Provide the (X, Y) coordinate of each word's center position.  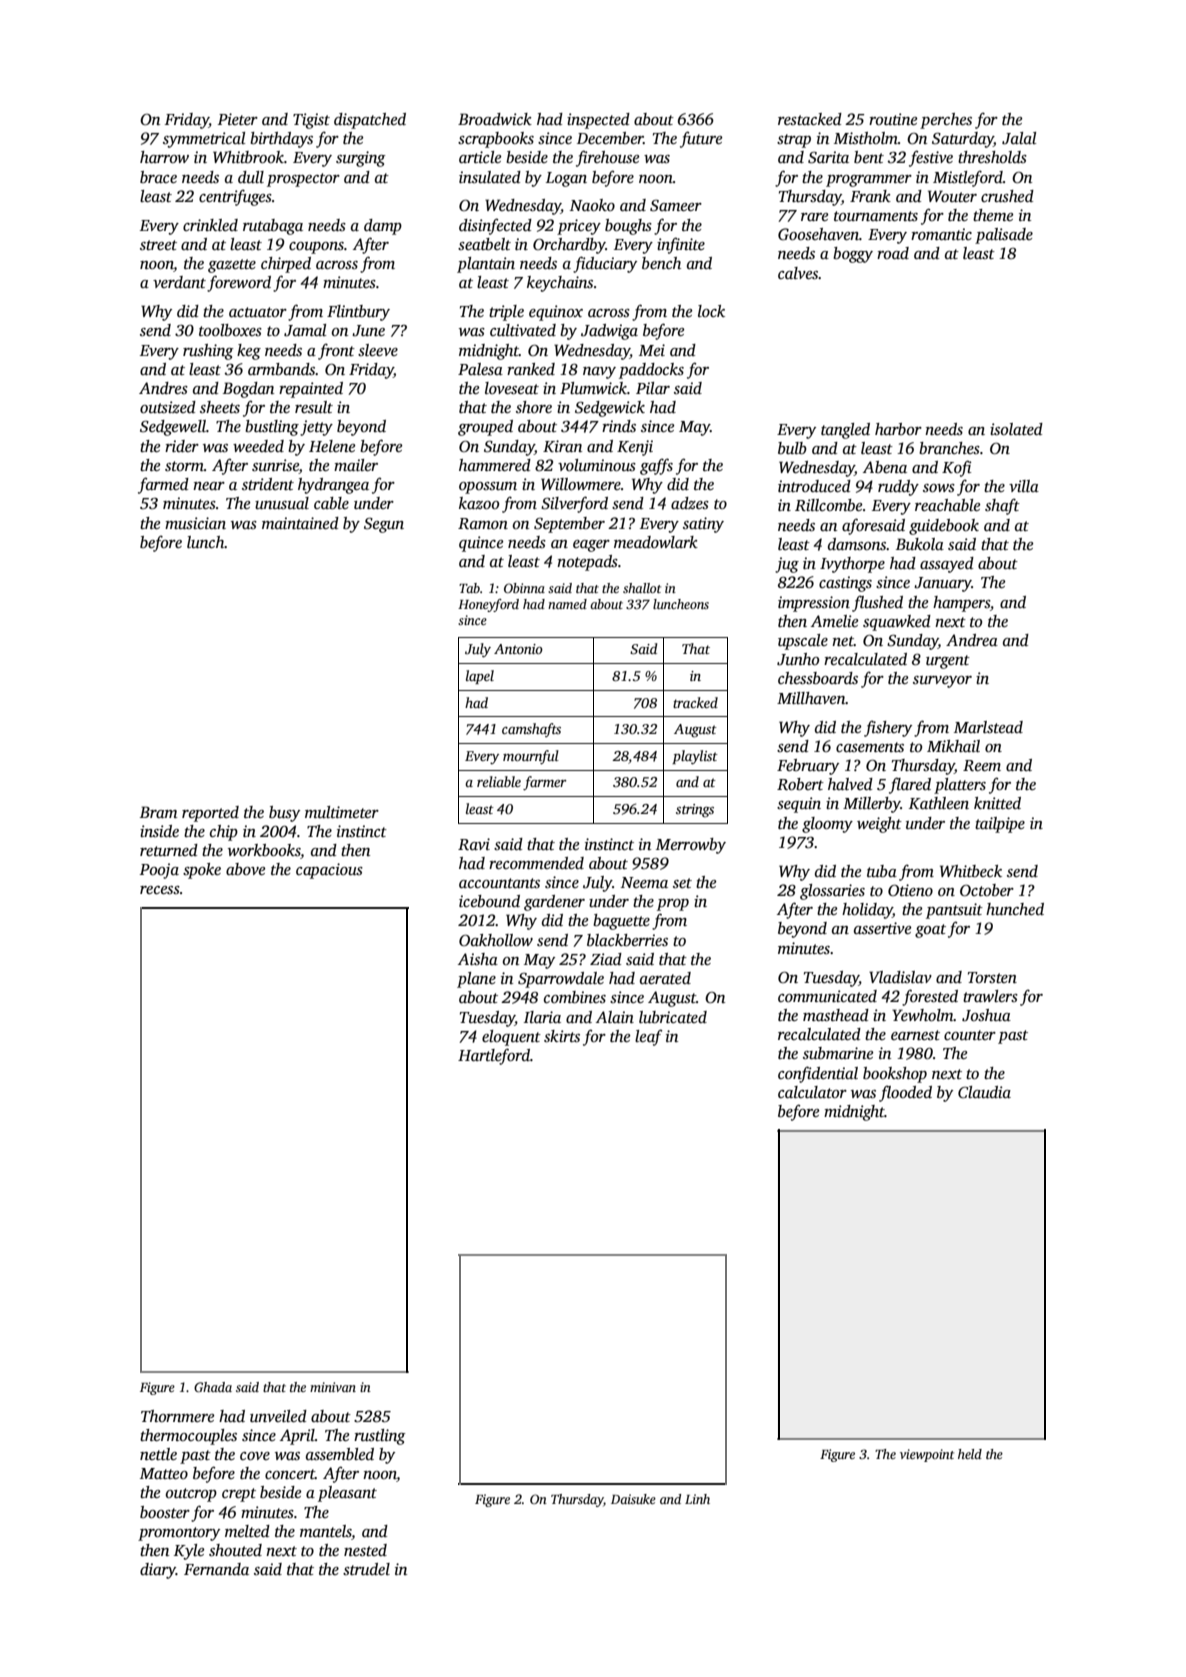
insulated (490, 177)
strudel (366, 1569)
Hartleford (494, 1056)
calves (798, 273)
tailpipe (1000, 825)
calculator (812, 1092)
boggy (853, 255)
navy (599, 373)
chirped (286, 265)
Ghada (213, 1387)
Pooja (159, 871)
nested (365, 1550)
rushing (208, 352)
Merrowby (691, 846)
